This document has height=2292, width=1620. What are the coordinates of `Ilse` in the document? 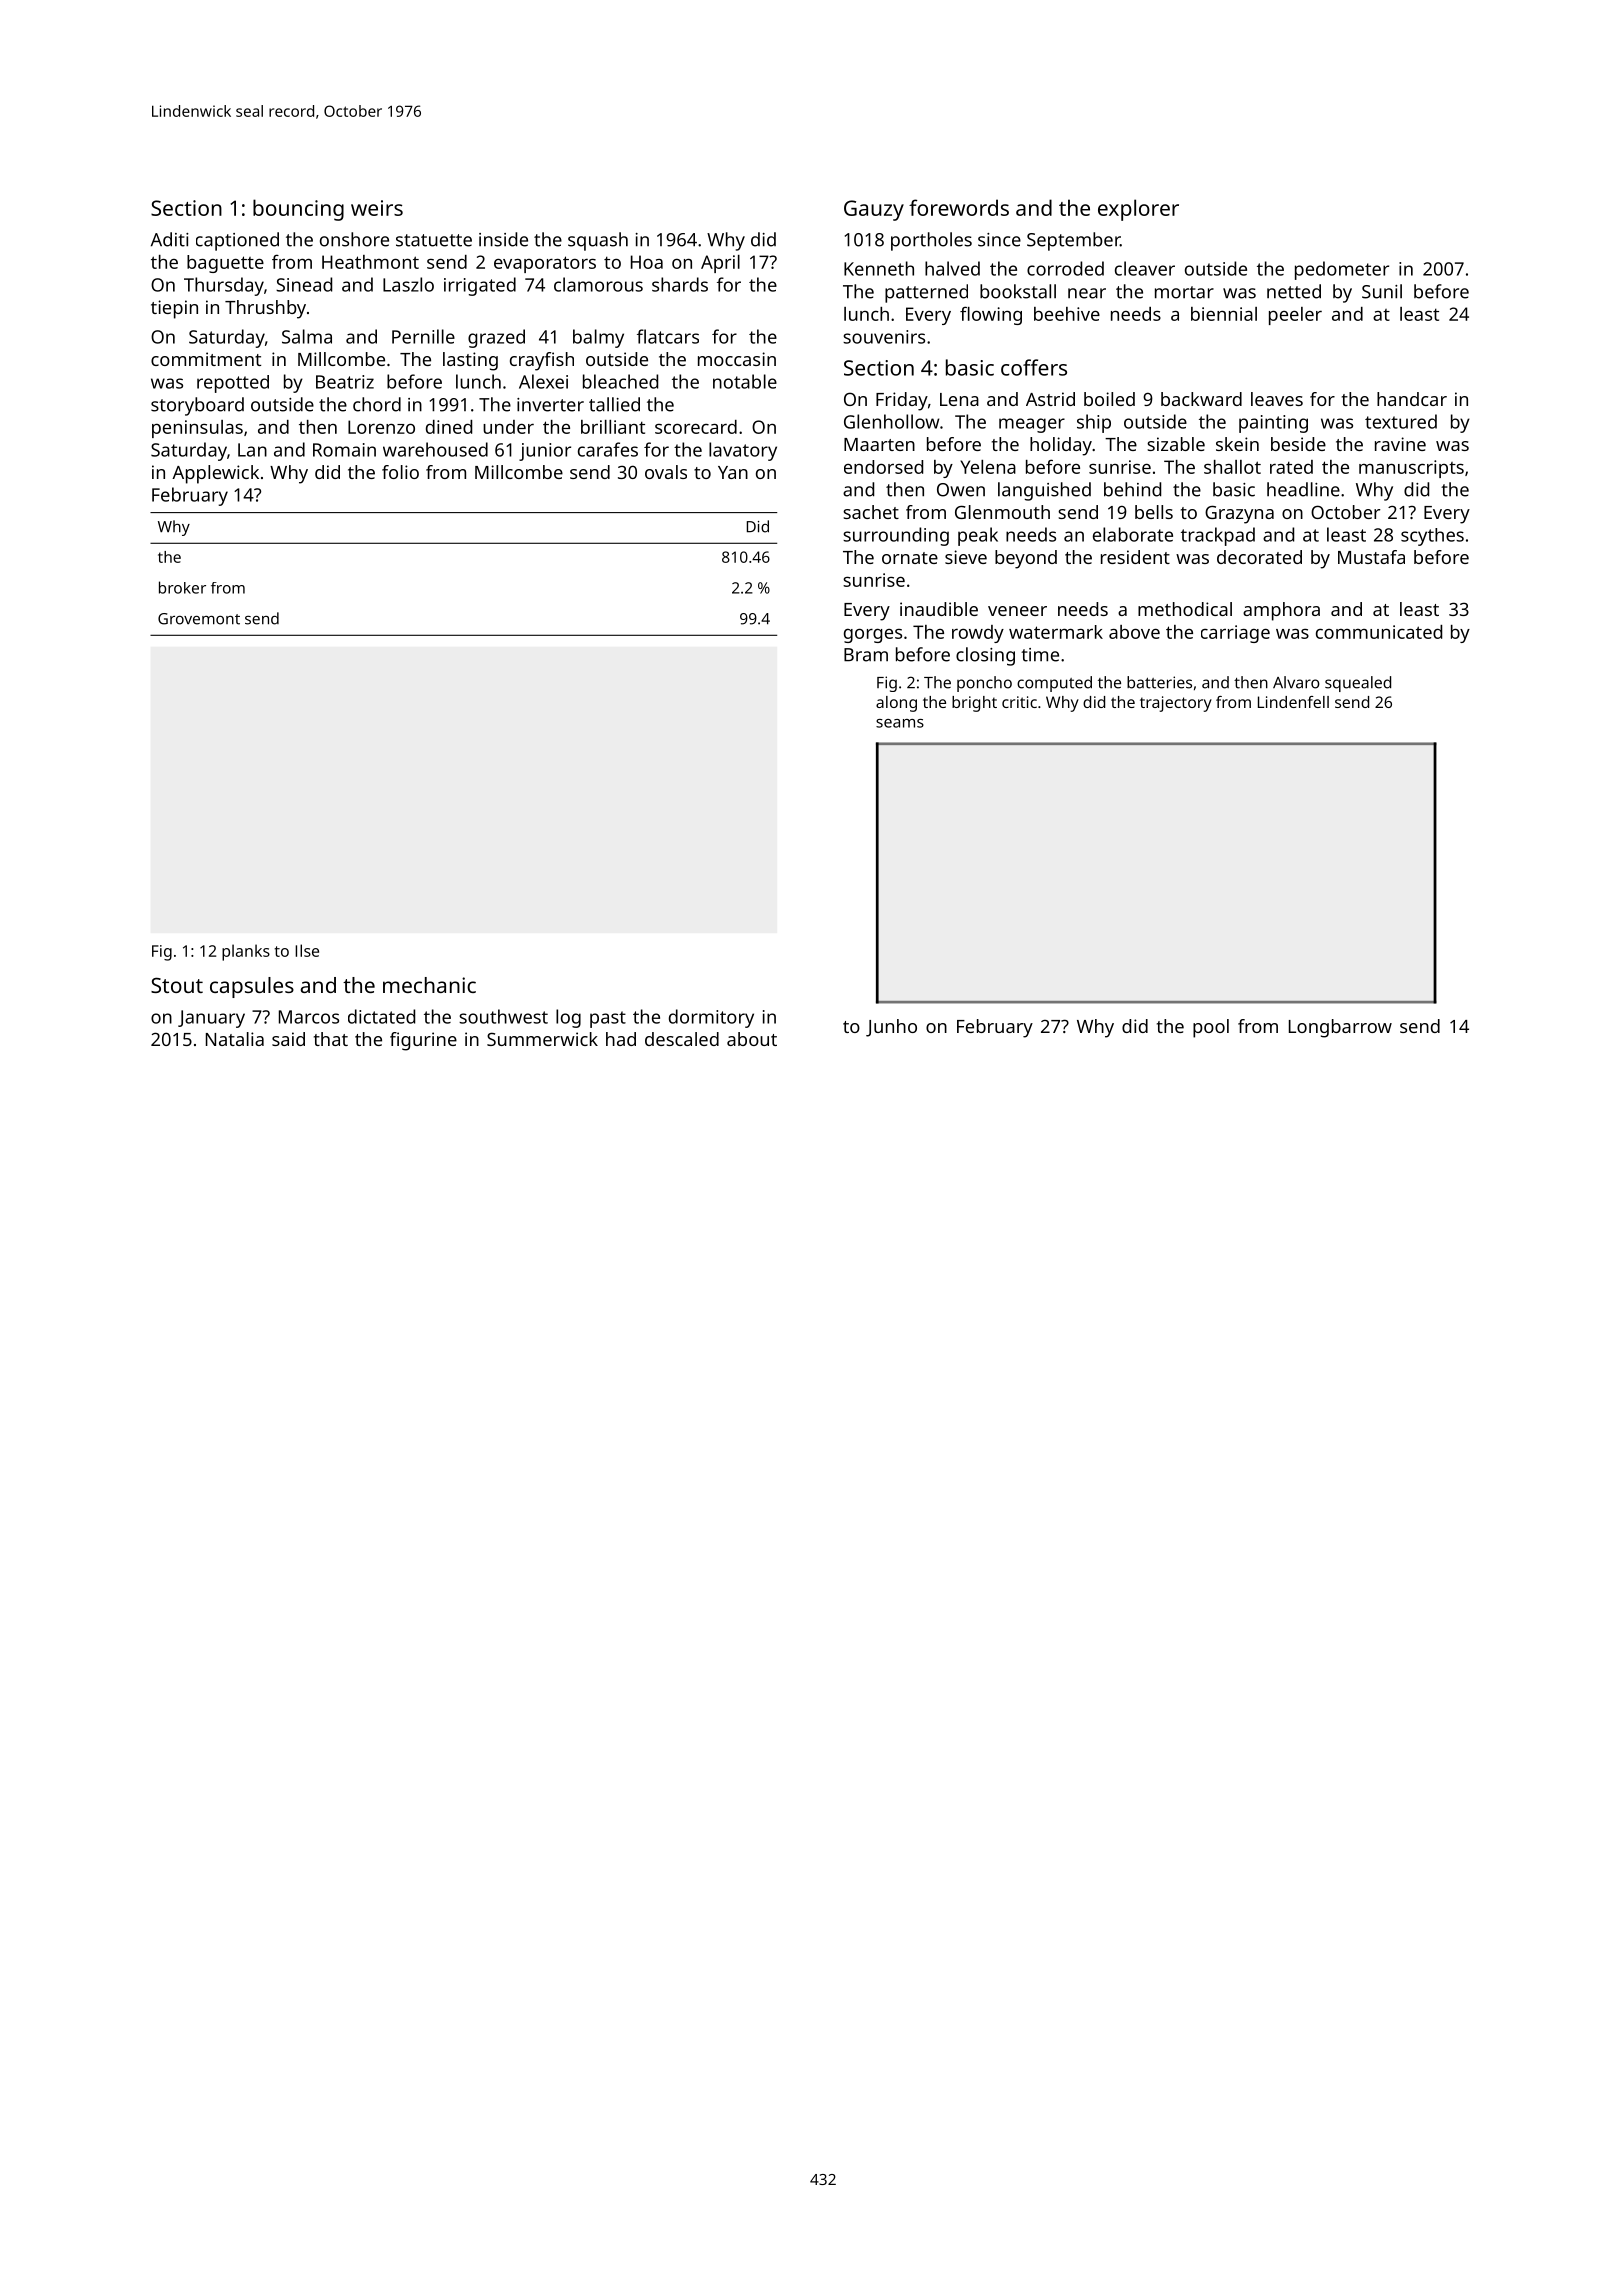 It's located at (307, 950).
